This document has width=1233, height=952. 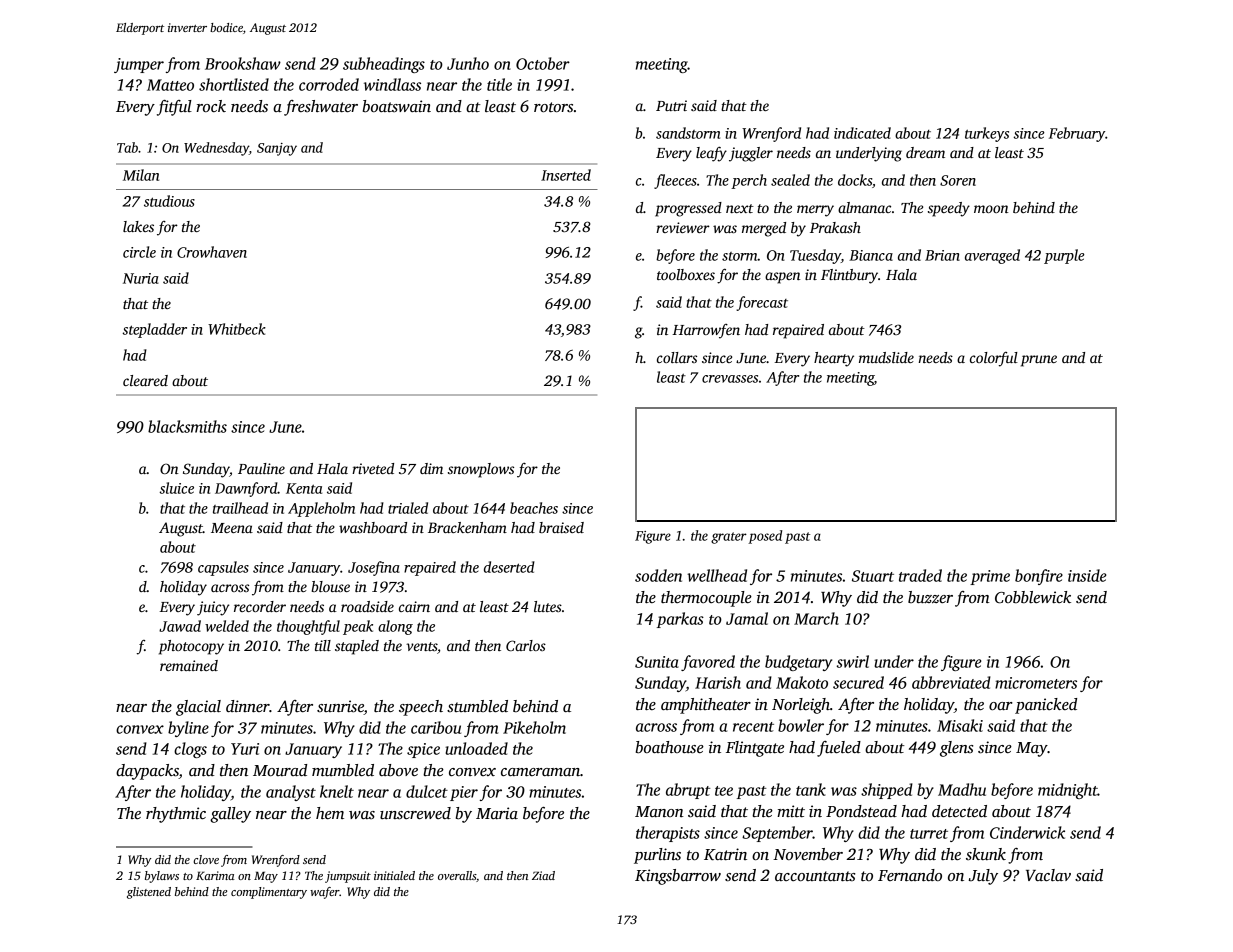 What do you see at coordinates (330, 813) in the document?
I see `hem` at bounding box center [330, 813].
